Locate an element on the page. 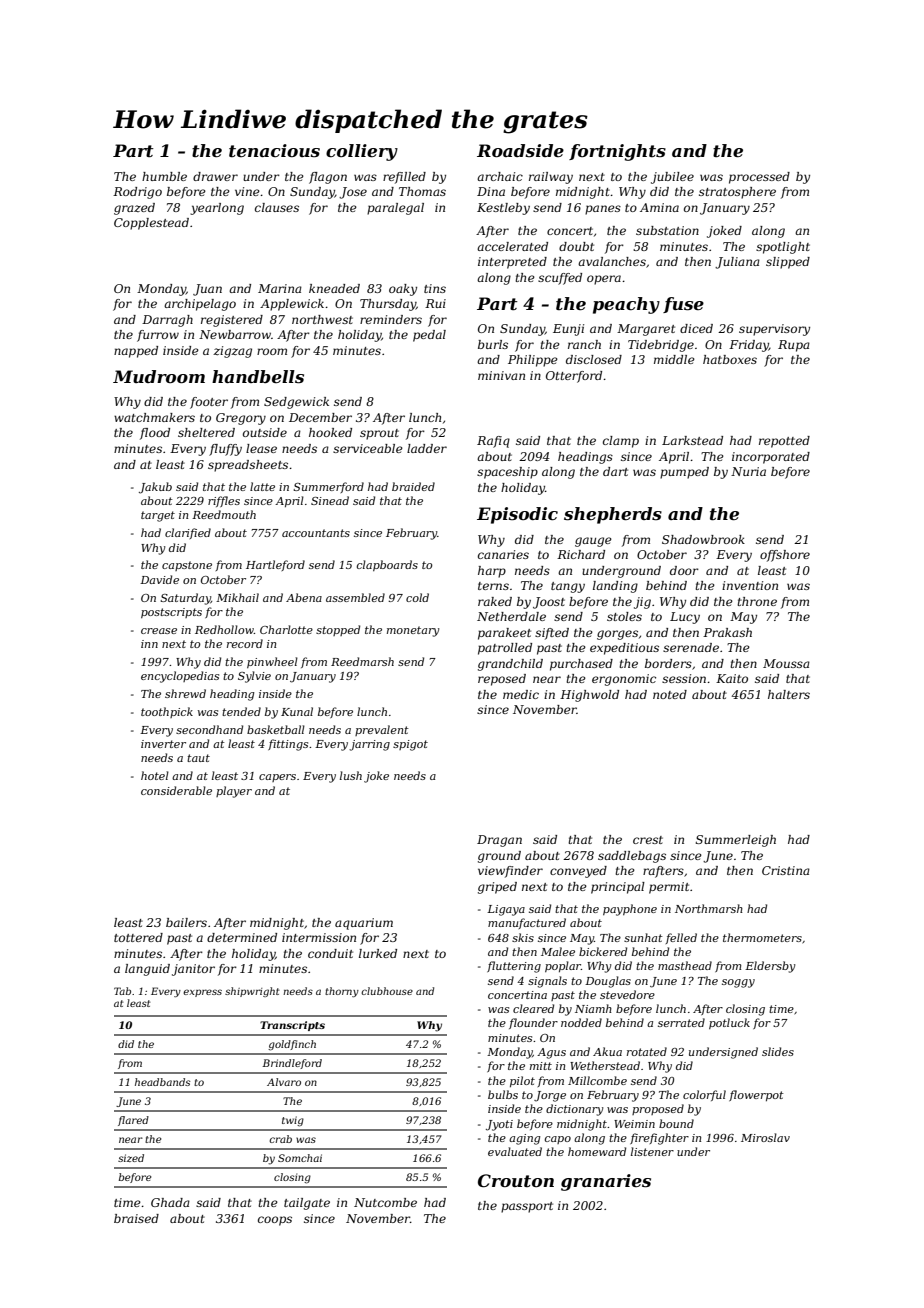  coops is located at coordinates (275, 1221).
